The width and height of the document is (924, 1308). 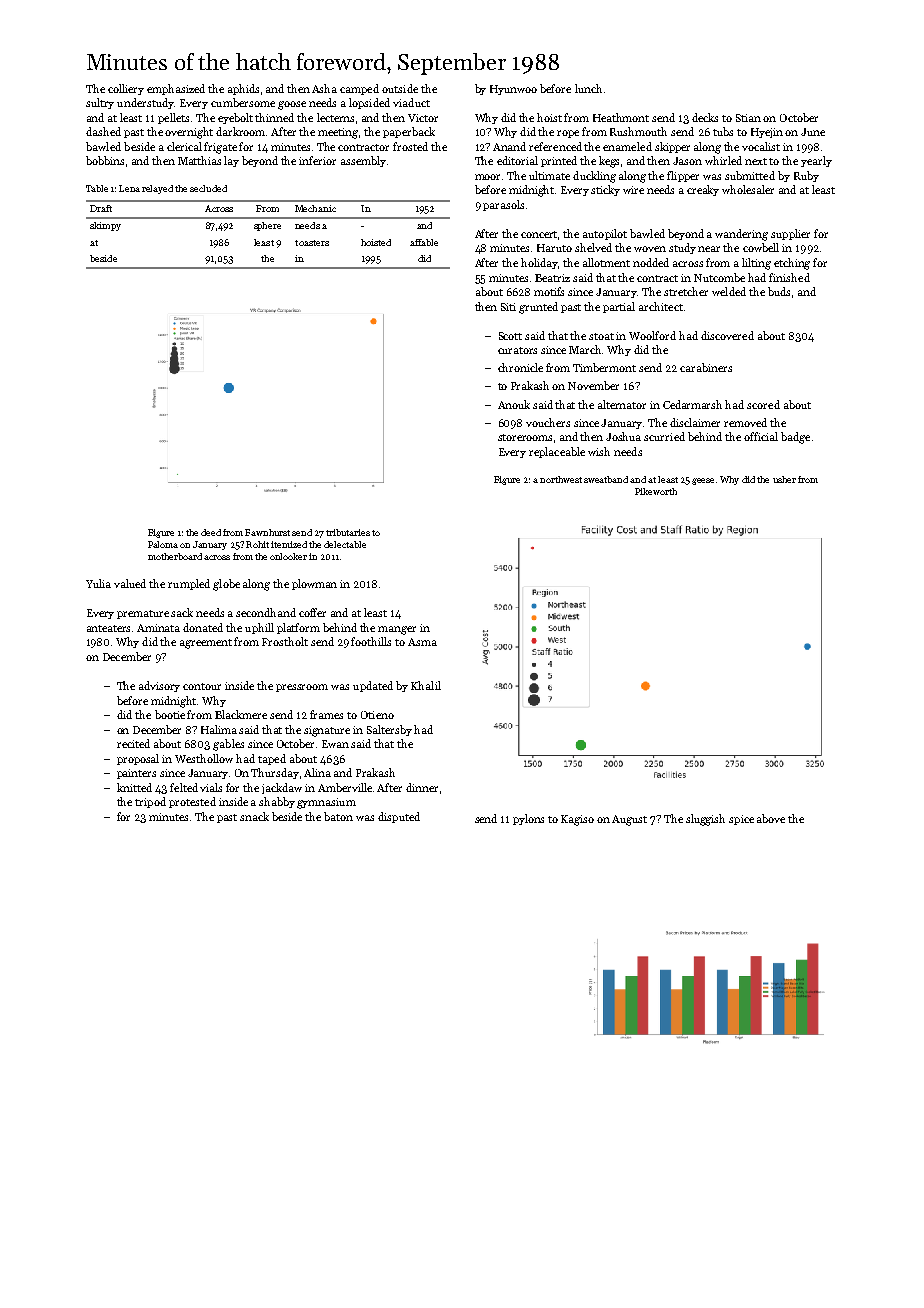 What do you see at coordinates (211, 532) in the document?
I see `deed` at bounding box center [211, 532].
